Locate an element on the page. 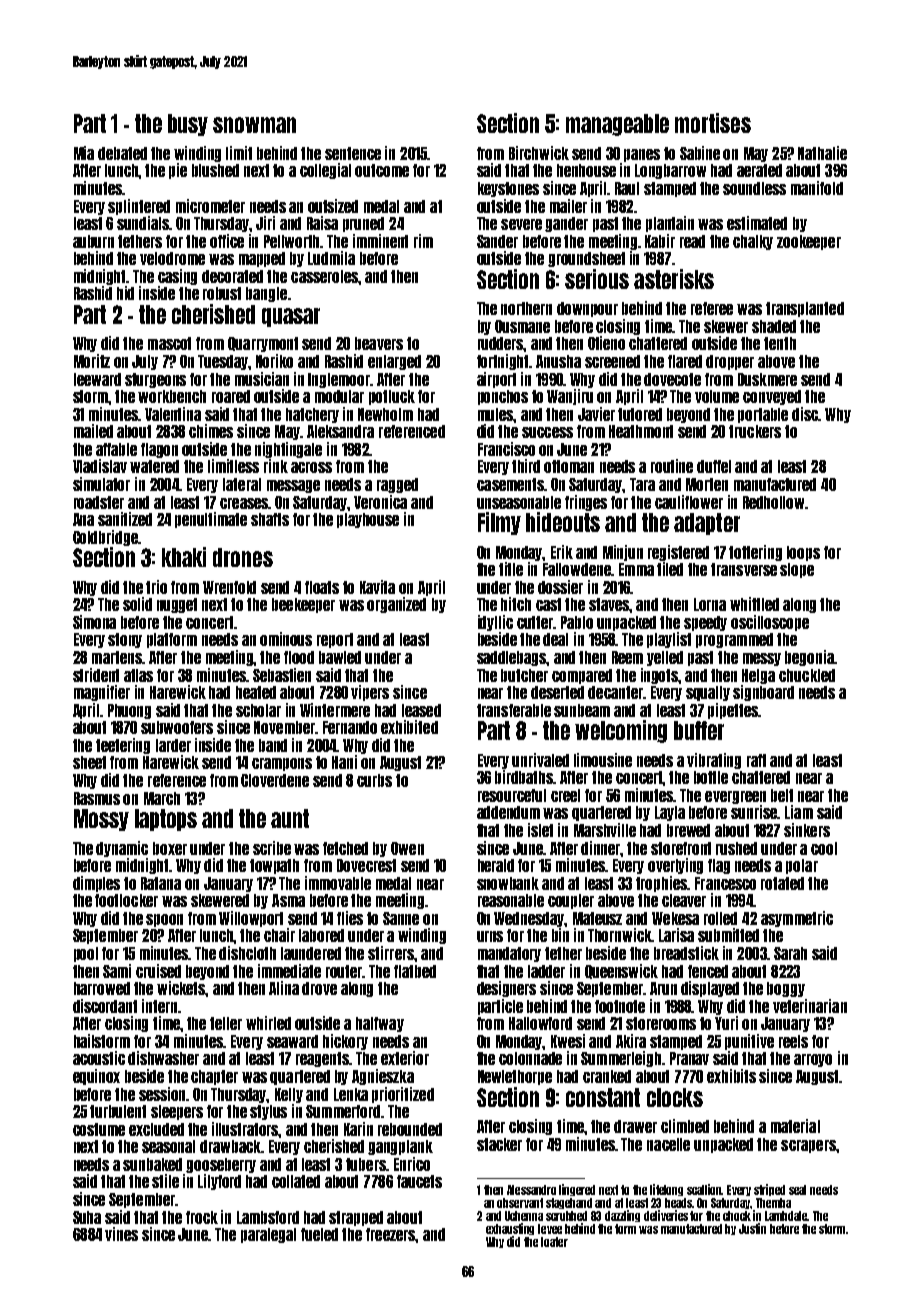  loafer is located at coordinates (554, 1242).
